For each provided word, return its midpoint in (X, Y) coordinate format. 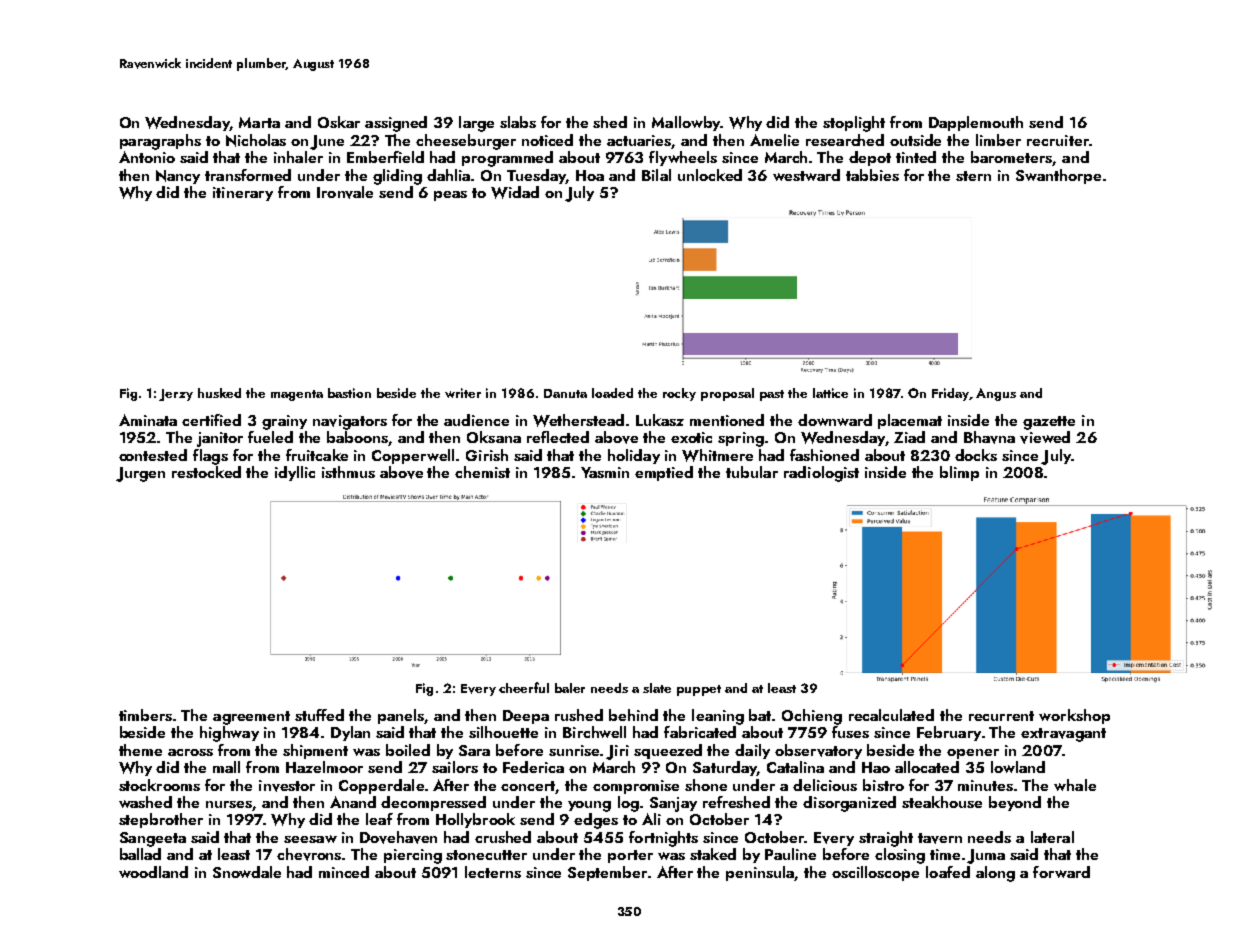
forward (1061, 872)
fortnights (663, 839)
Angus (996, 394)
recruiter (1058, 140)
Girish (487, 455)
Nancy (178, 177)
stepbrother (161, 820)
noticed (547, 140)
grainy (284, 422)
